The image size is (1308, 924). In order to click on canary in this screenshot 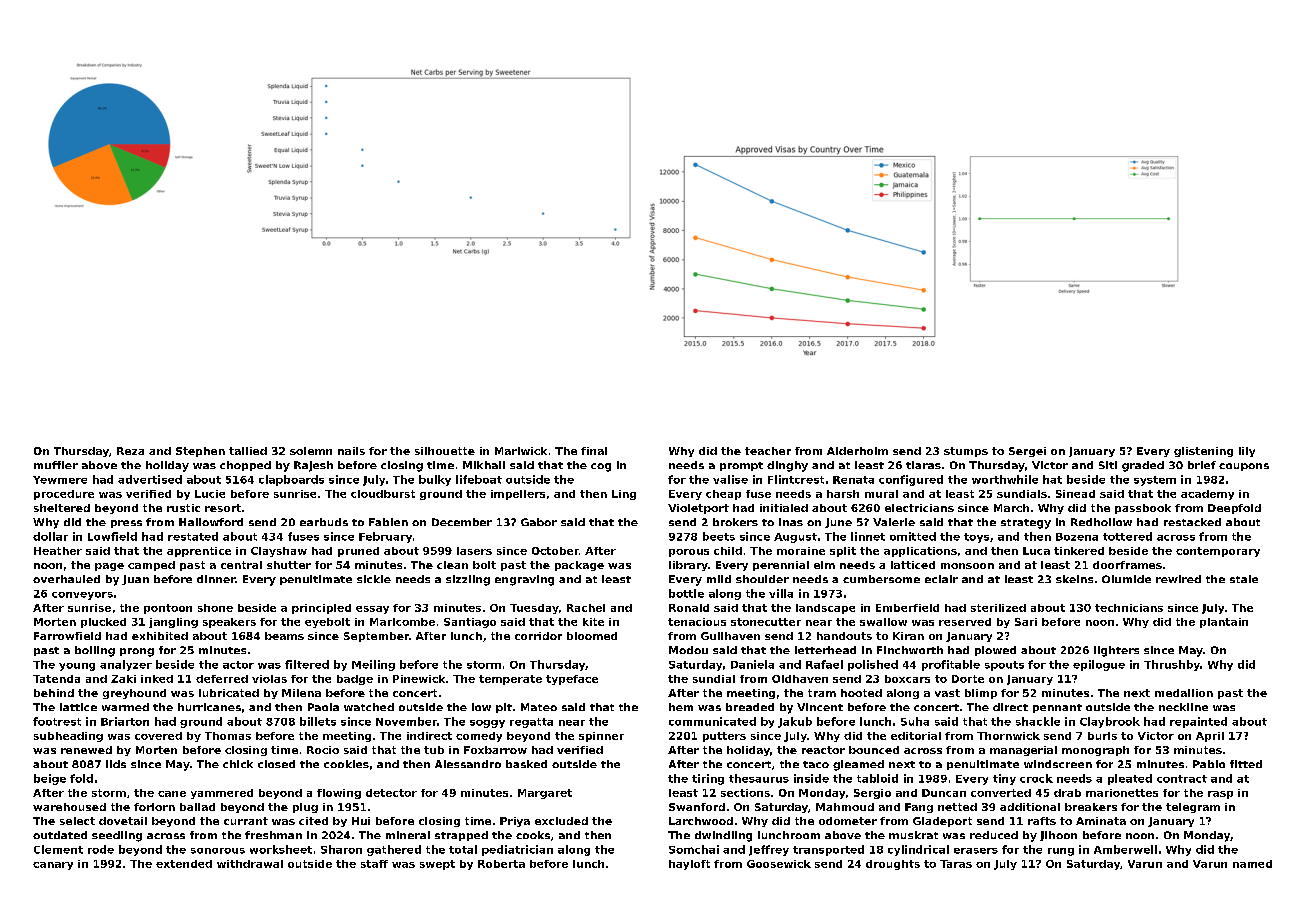, I will do `click(53, 866)`.
